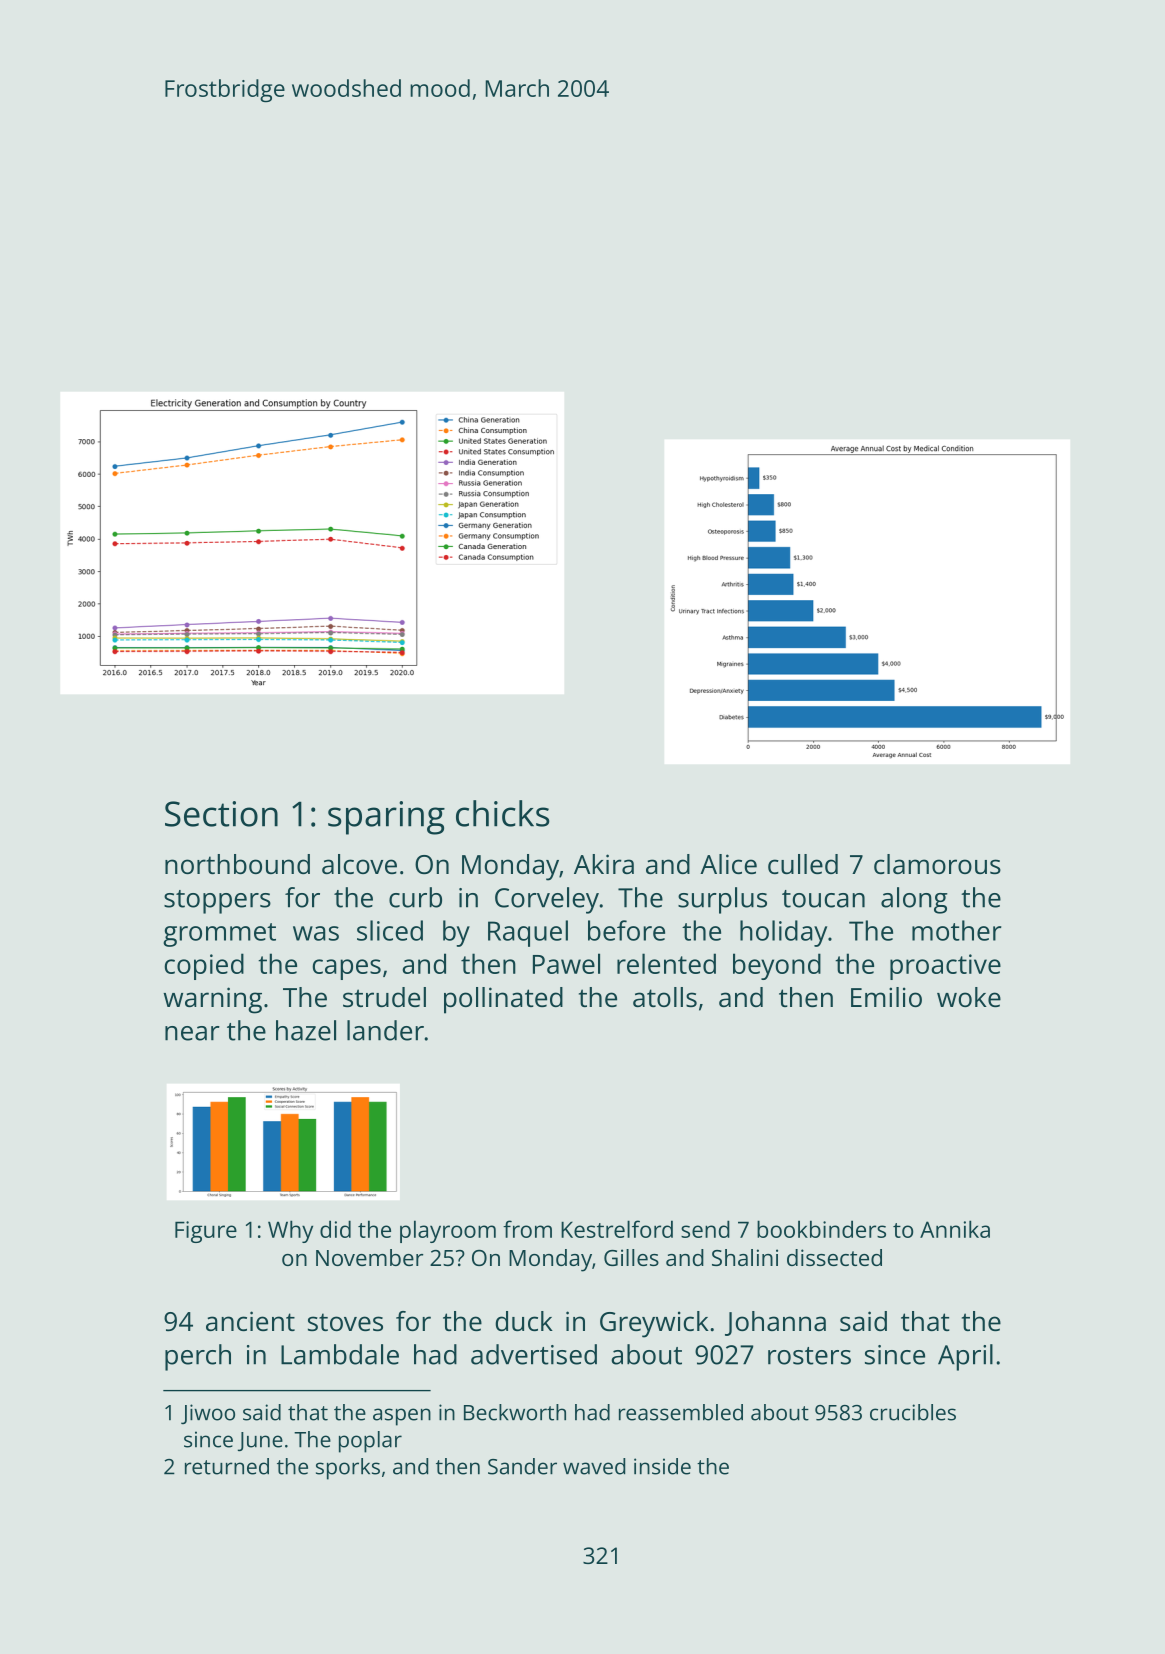  What do you see at coordinates (681, 1412) in the screenshot?
I see `reassembled` at bounding box center [681, 1412].
